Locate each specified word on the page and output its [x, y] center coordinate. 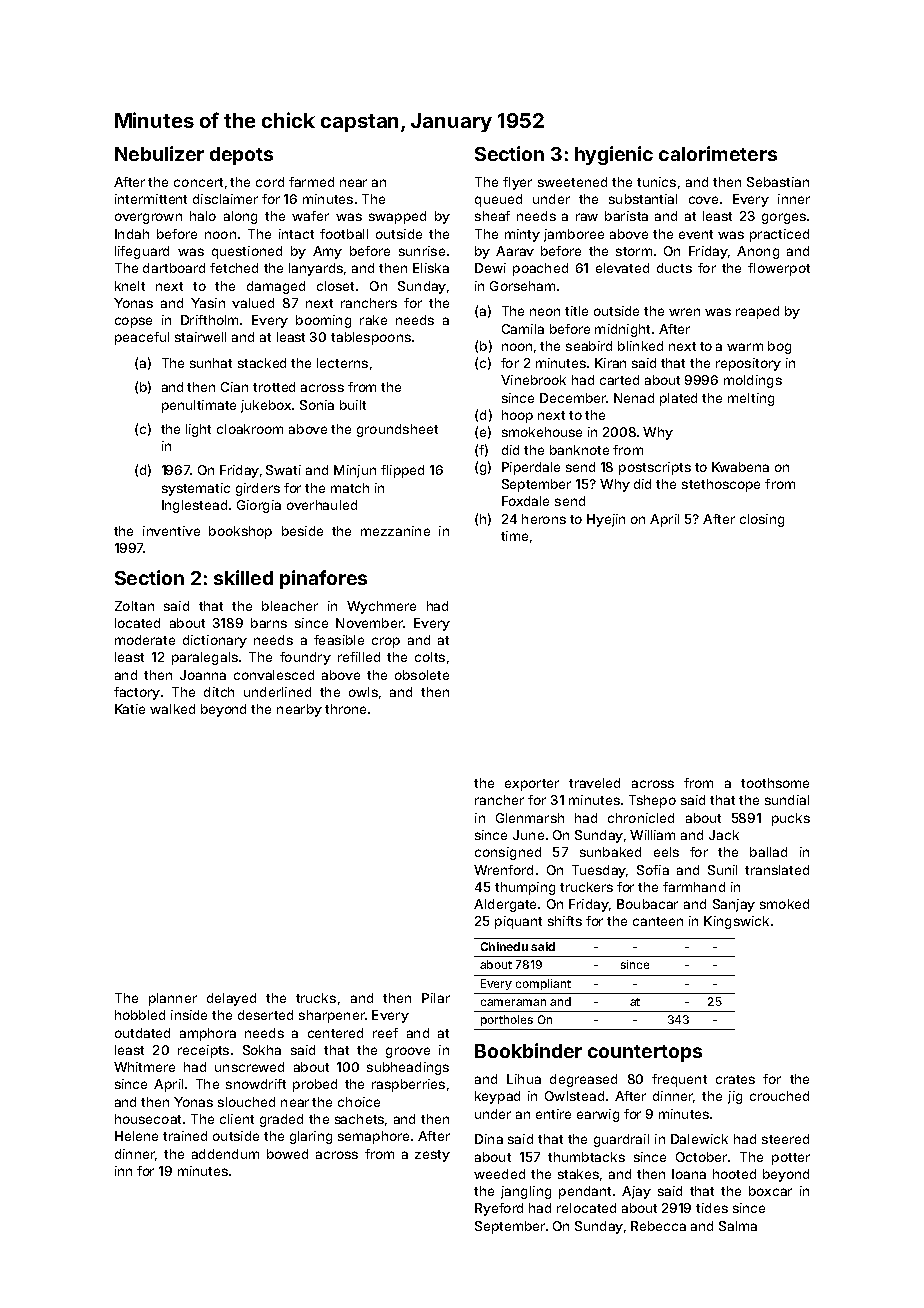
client [237, 1119]
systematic [196, 489]
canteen [658, 921]
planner [173, 999]
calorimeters [718, 153]
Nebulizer [159, 153]
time [514, 536]
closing [762, 520]
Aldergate [505, 905]
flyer [517, 183]
